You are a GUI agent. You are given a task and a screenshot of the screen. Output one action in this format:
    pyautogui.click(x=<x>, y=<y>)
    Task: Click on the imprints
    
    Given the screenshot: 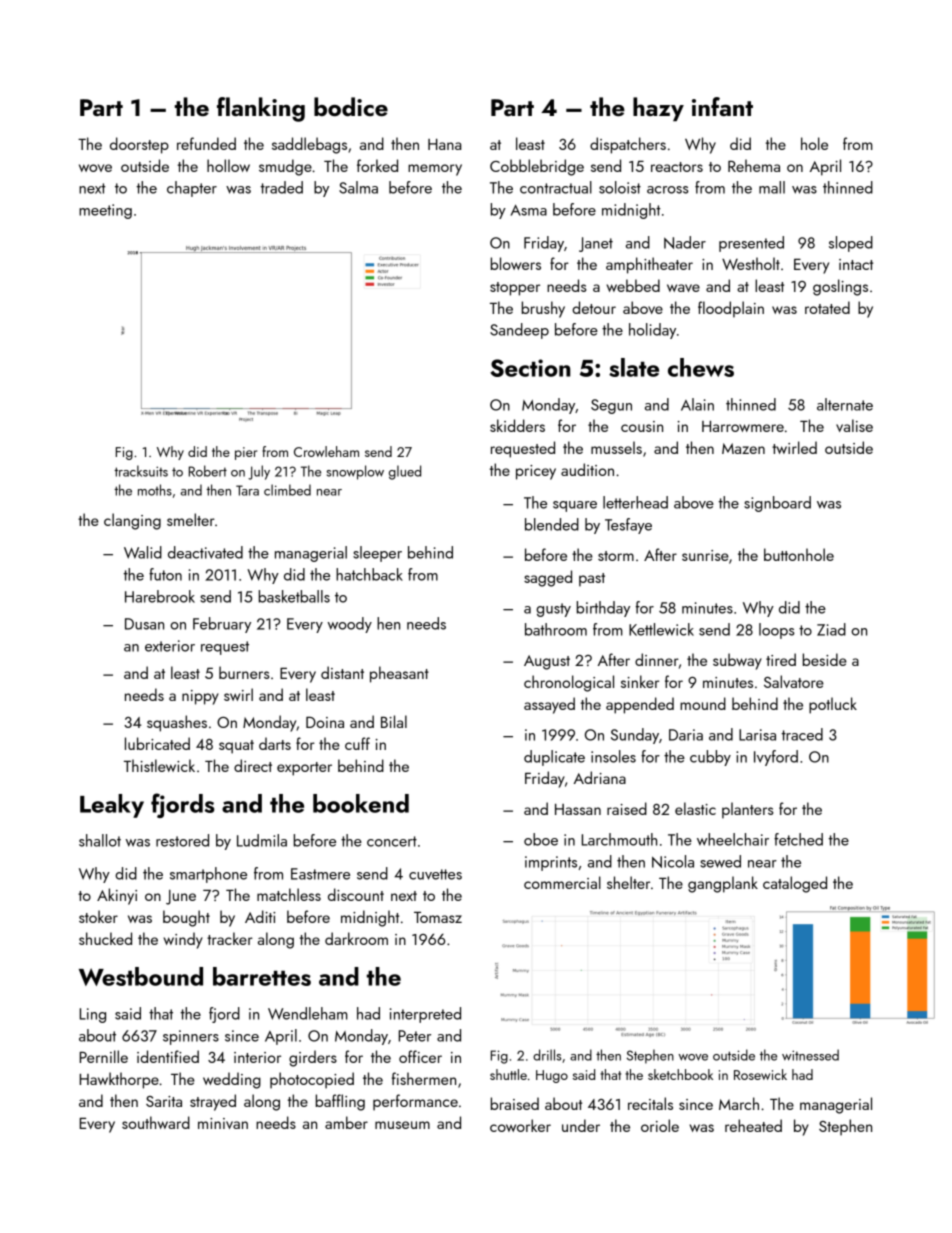 What is the action you would take?
    pyautogui.click(x=551, y=863)
